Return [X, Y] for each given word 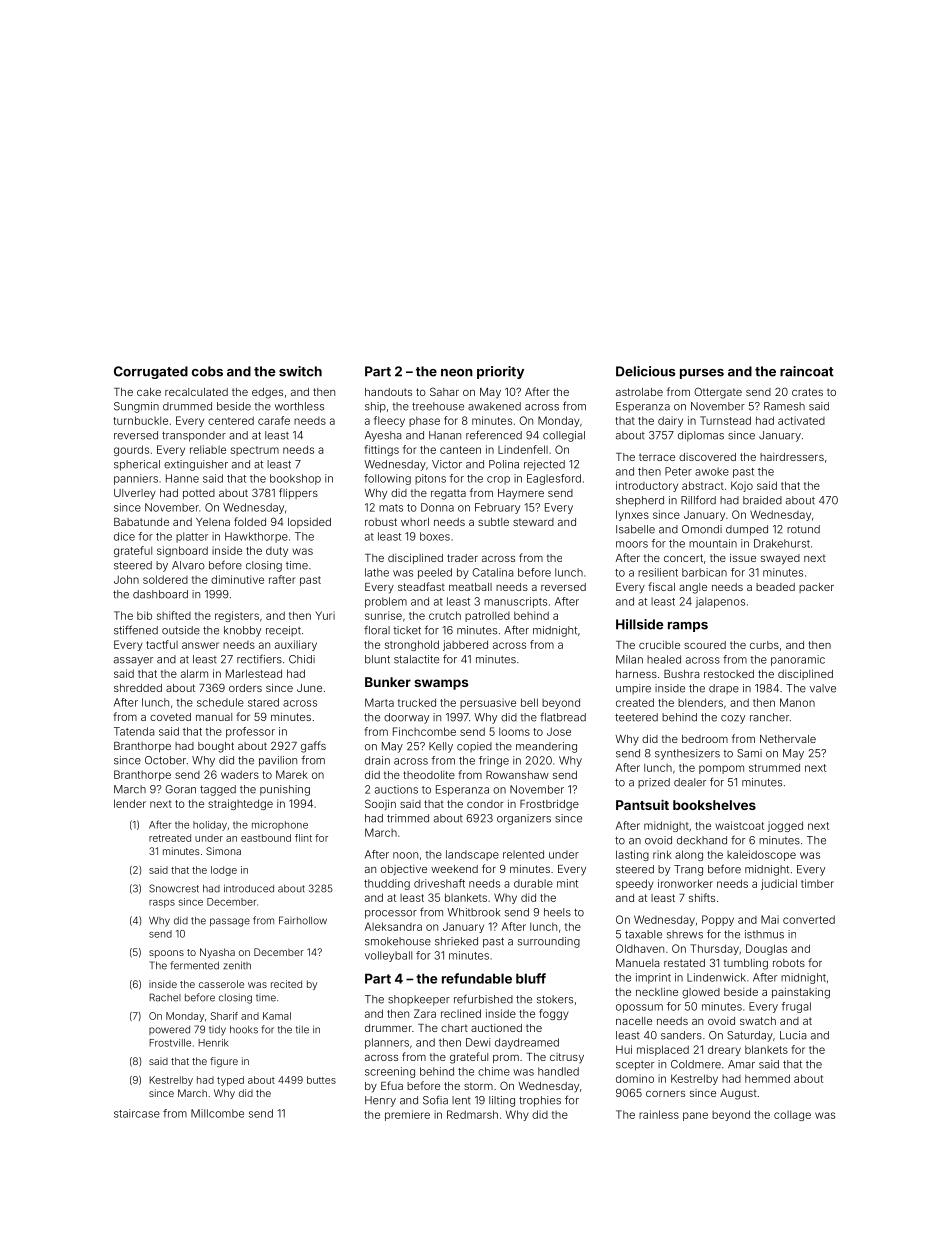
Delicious [645, 371]
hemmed [767, 1078]
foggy [554, 1014]
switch [300, 371]
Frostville [170, 1043]
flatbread [563, 717]
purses [702, 374]
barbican [704, 572]
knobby [242, 631]
